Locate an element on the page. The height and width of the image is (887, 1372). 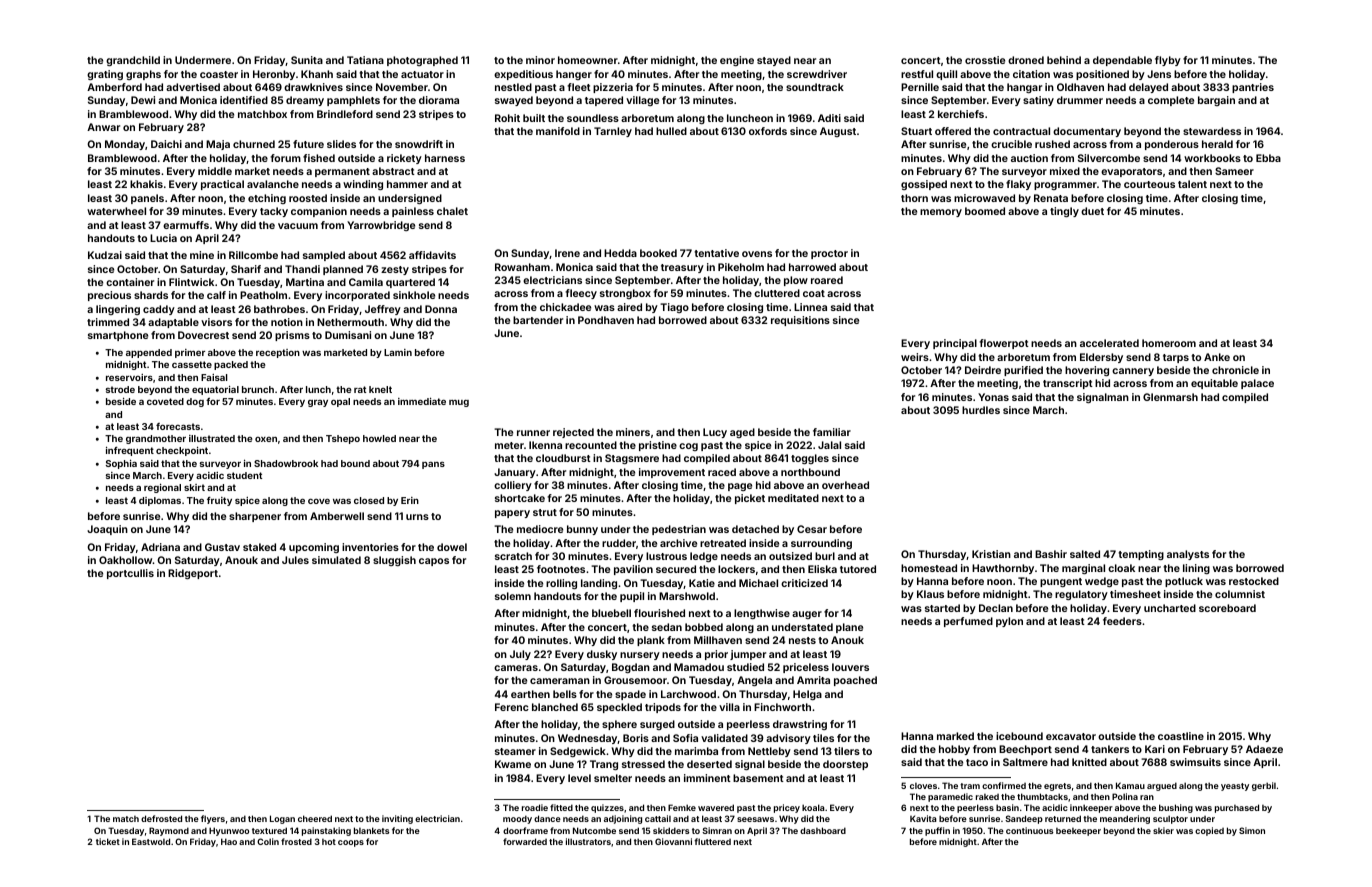
cameras is located at coordinates (516, 668).
